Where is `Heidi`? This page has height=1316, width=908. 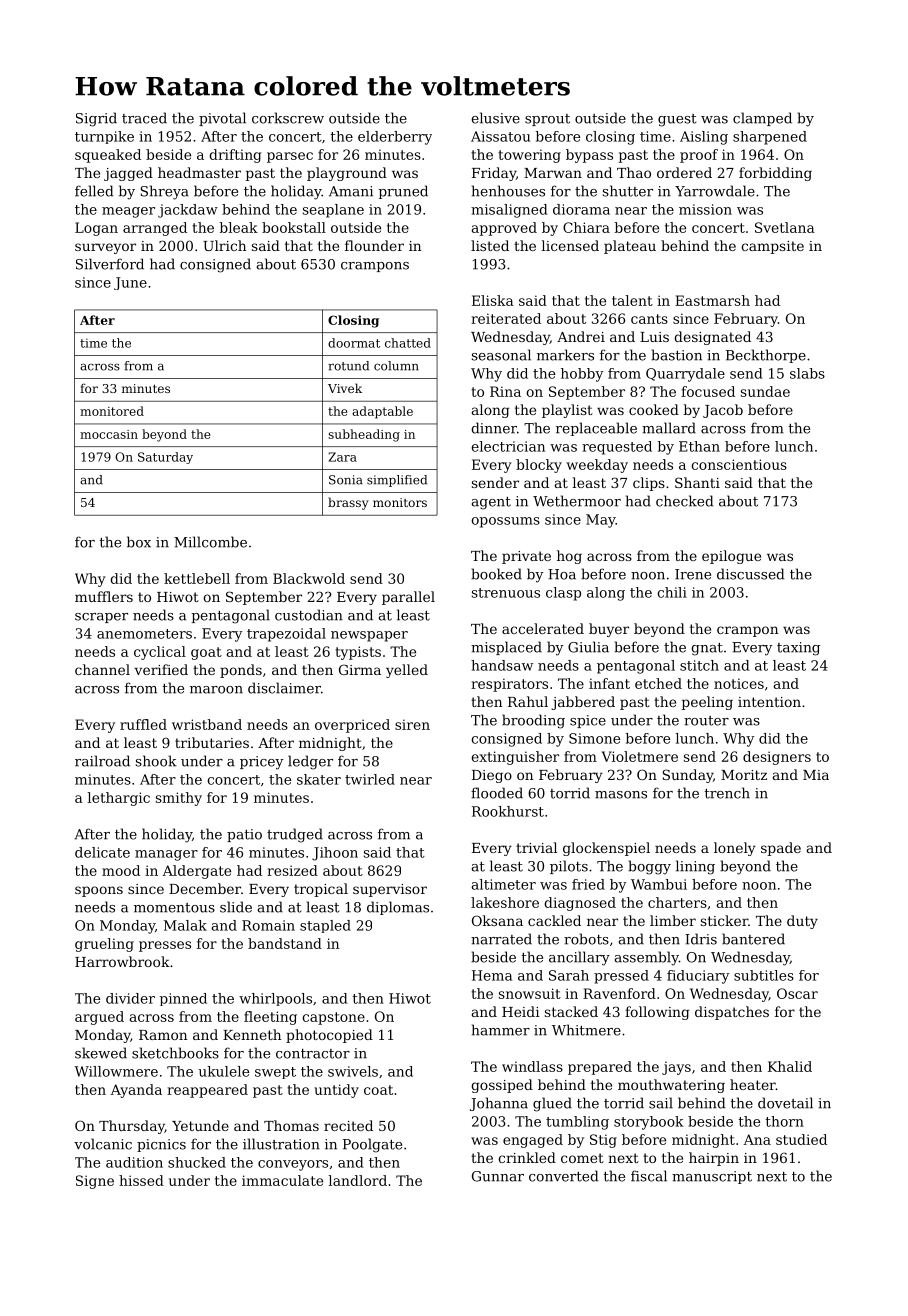
Heidi is located at coordinates (521, 1011).
